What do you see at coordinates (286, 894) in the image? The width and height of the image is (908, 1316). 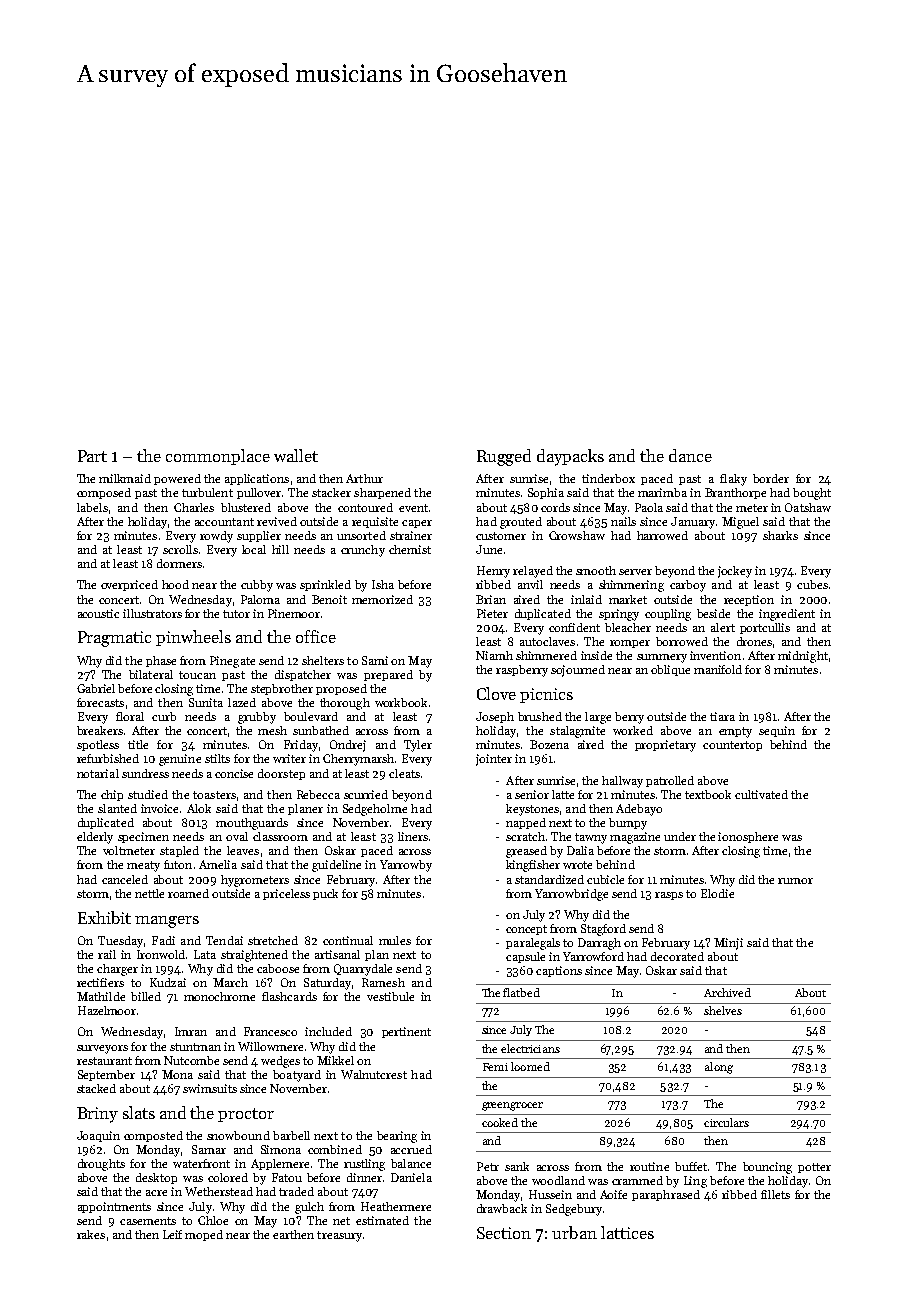 I see `priceless` at bounding box center [286, 894].
